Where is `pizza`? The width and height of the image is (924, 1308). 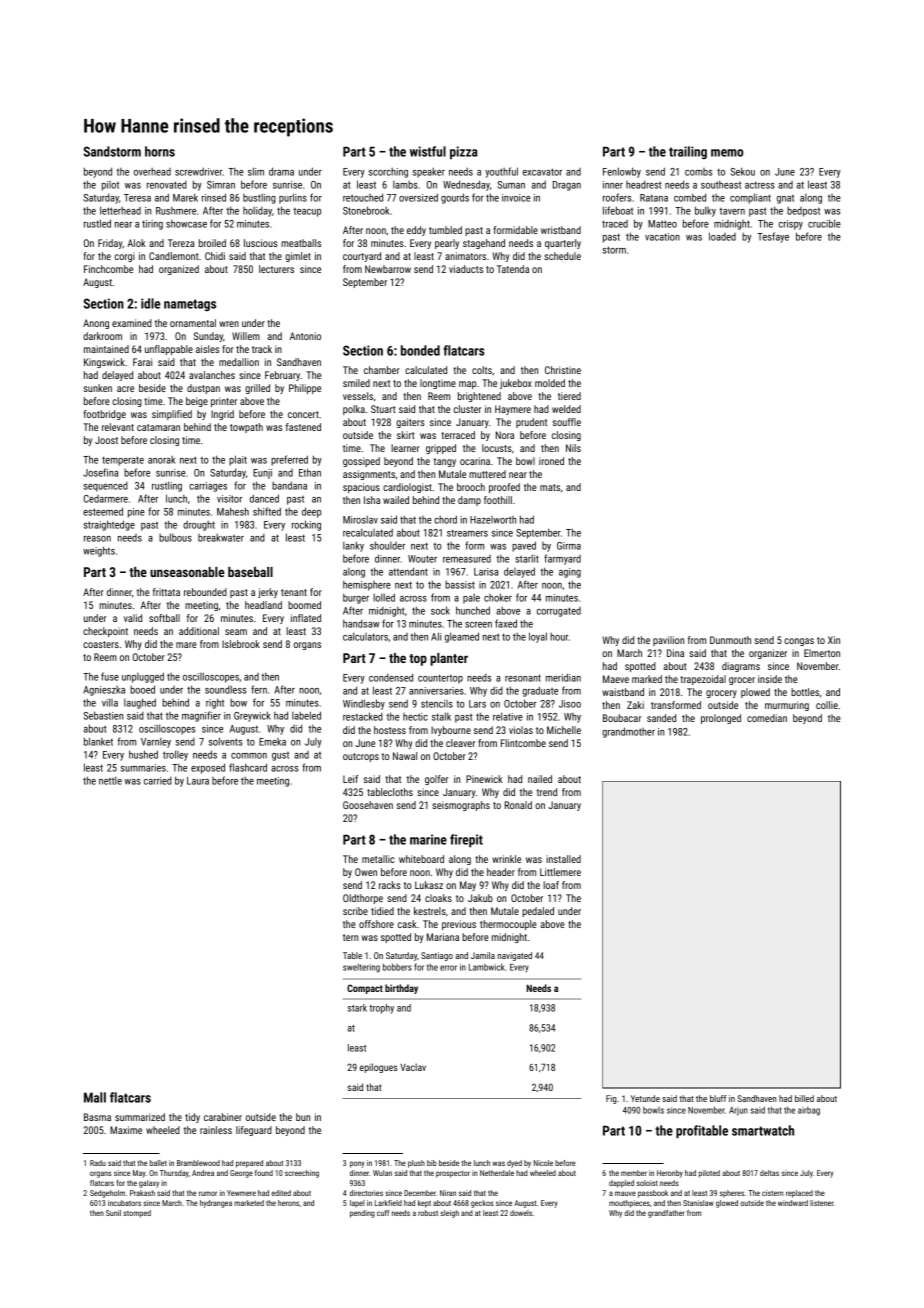
pizza is located at coordinates (464, 152).
